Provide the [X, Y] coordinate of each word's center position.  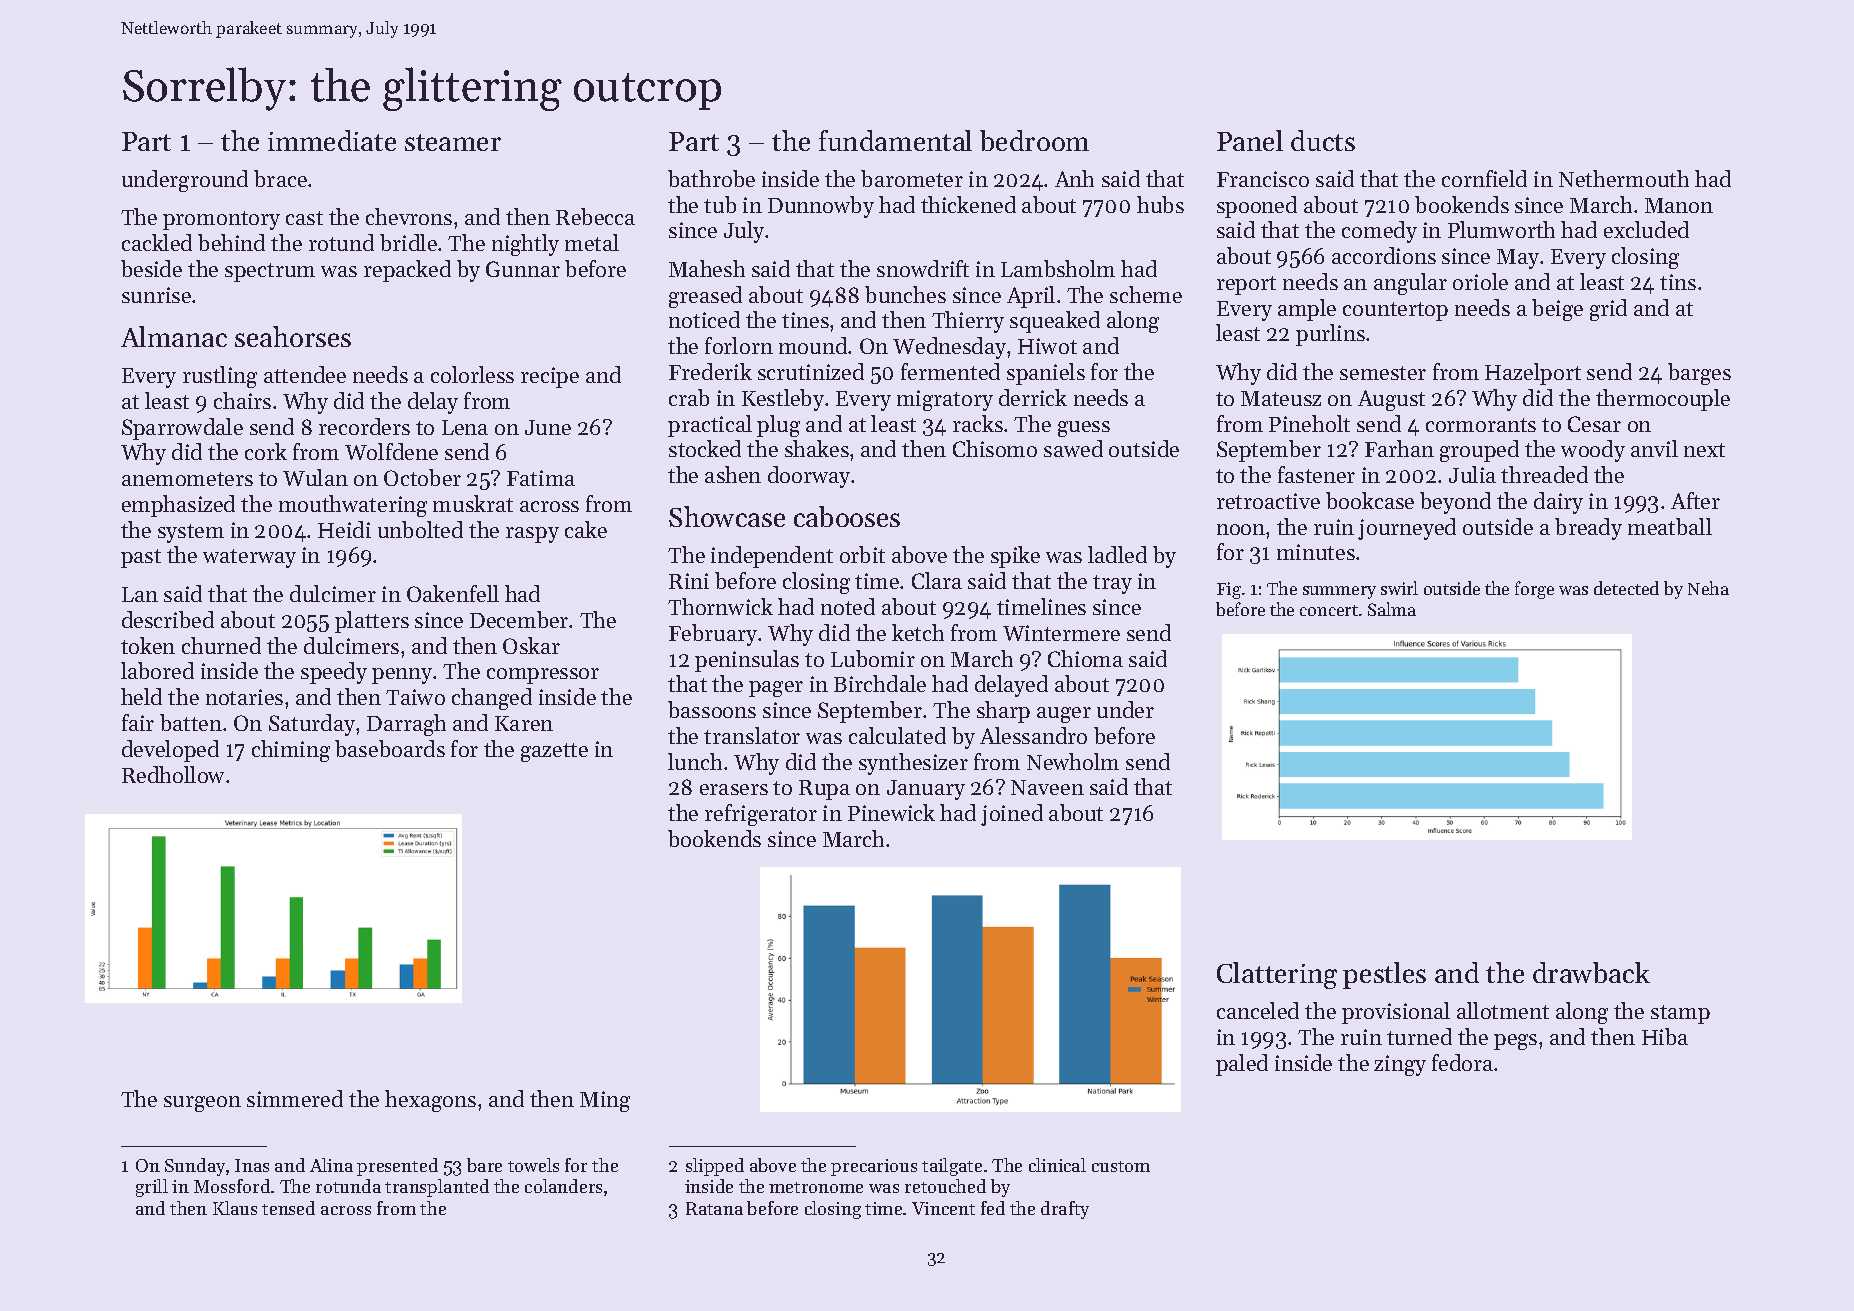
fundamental [895, 140]
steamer [453, 142]
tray [1112, 584]
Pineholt [1309, 423]
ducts [1323, 140]
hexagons [430, 1101]
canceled [1258, 1010]
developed [170, 751]
